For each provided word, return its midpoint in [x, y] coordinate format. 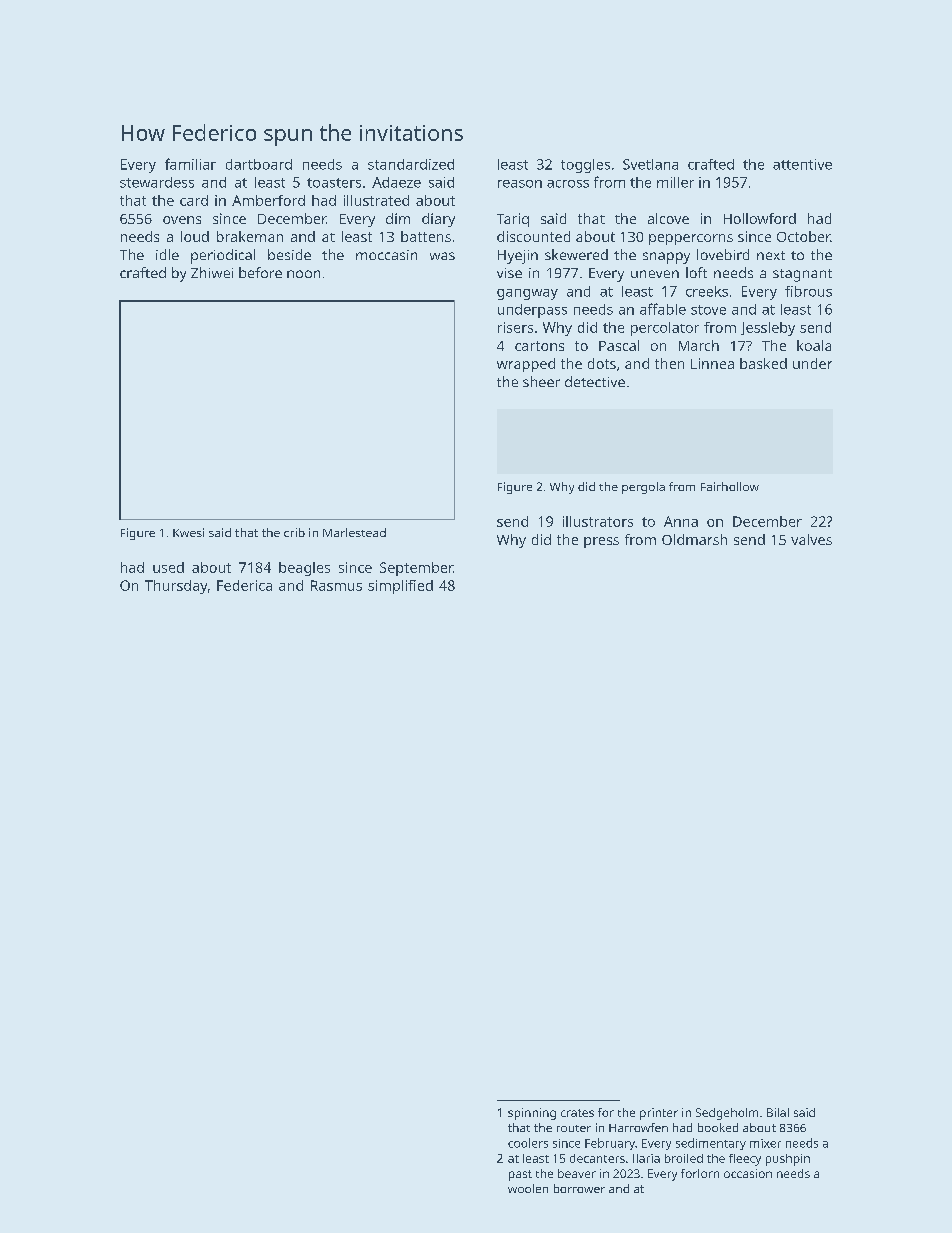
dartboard [259, 164]
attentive [802, 164]
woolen [528, 1188]
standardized [411, 164]
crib [294, 532]
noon [303, 274]
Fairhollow [730, 486]
